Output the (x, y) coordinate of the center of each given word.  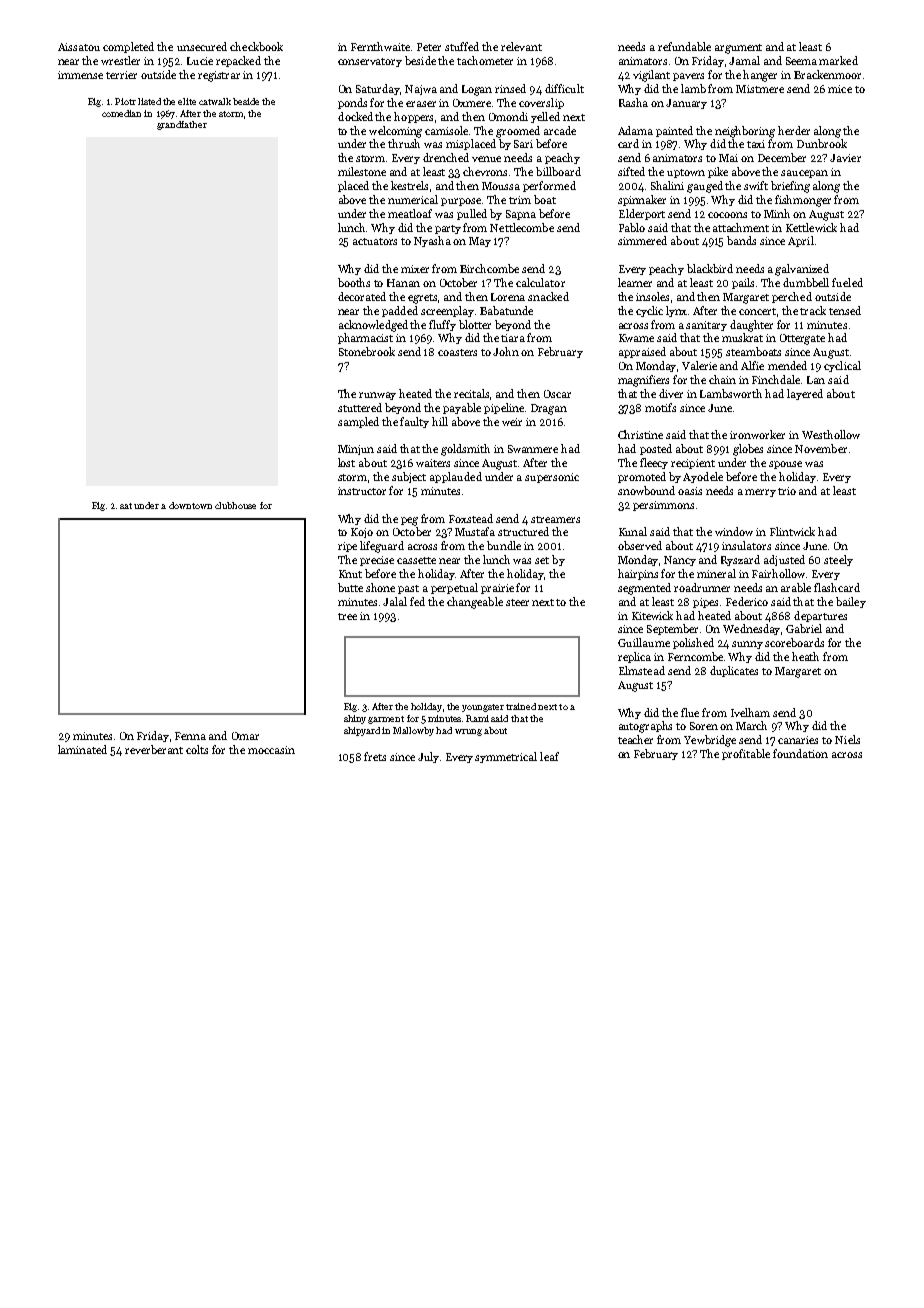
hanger (760, 76)
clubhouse (235, 505)
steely (838, 560)
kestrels (409, 185)
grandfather (182, 125)
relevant (521, 46)
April (801, 241)
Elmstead (642, 670)
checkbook (256, 46)
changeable (475, 603)
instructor (362, 491)
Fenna (190, 736)
